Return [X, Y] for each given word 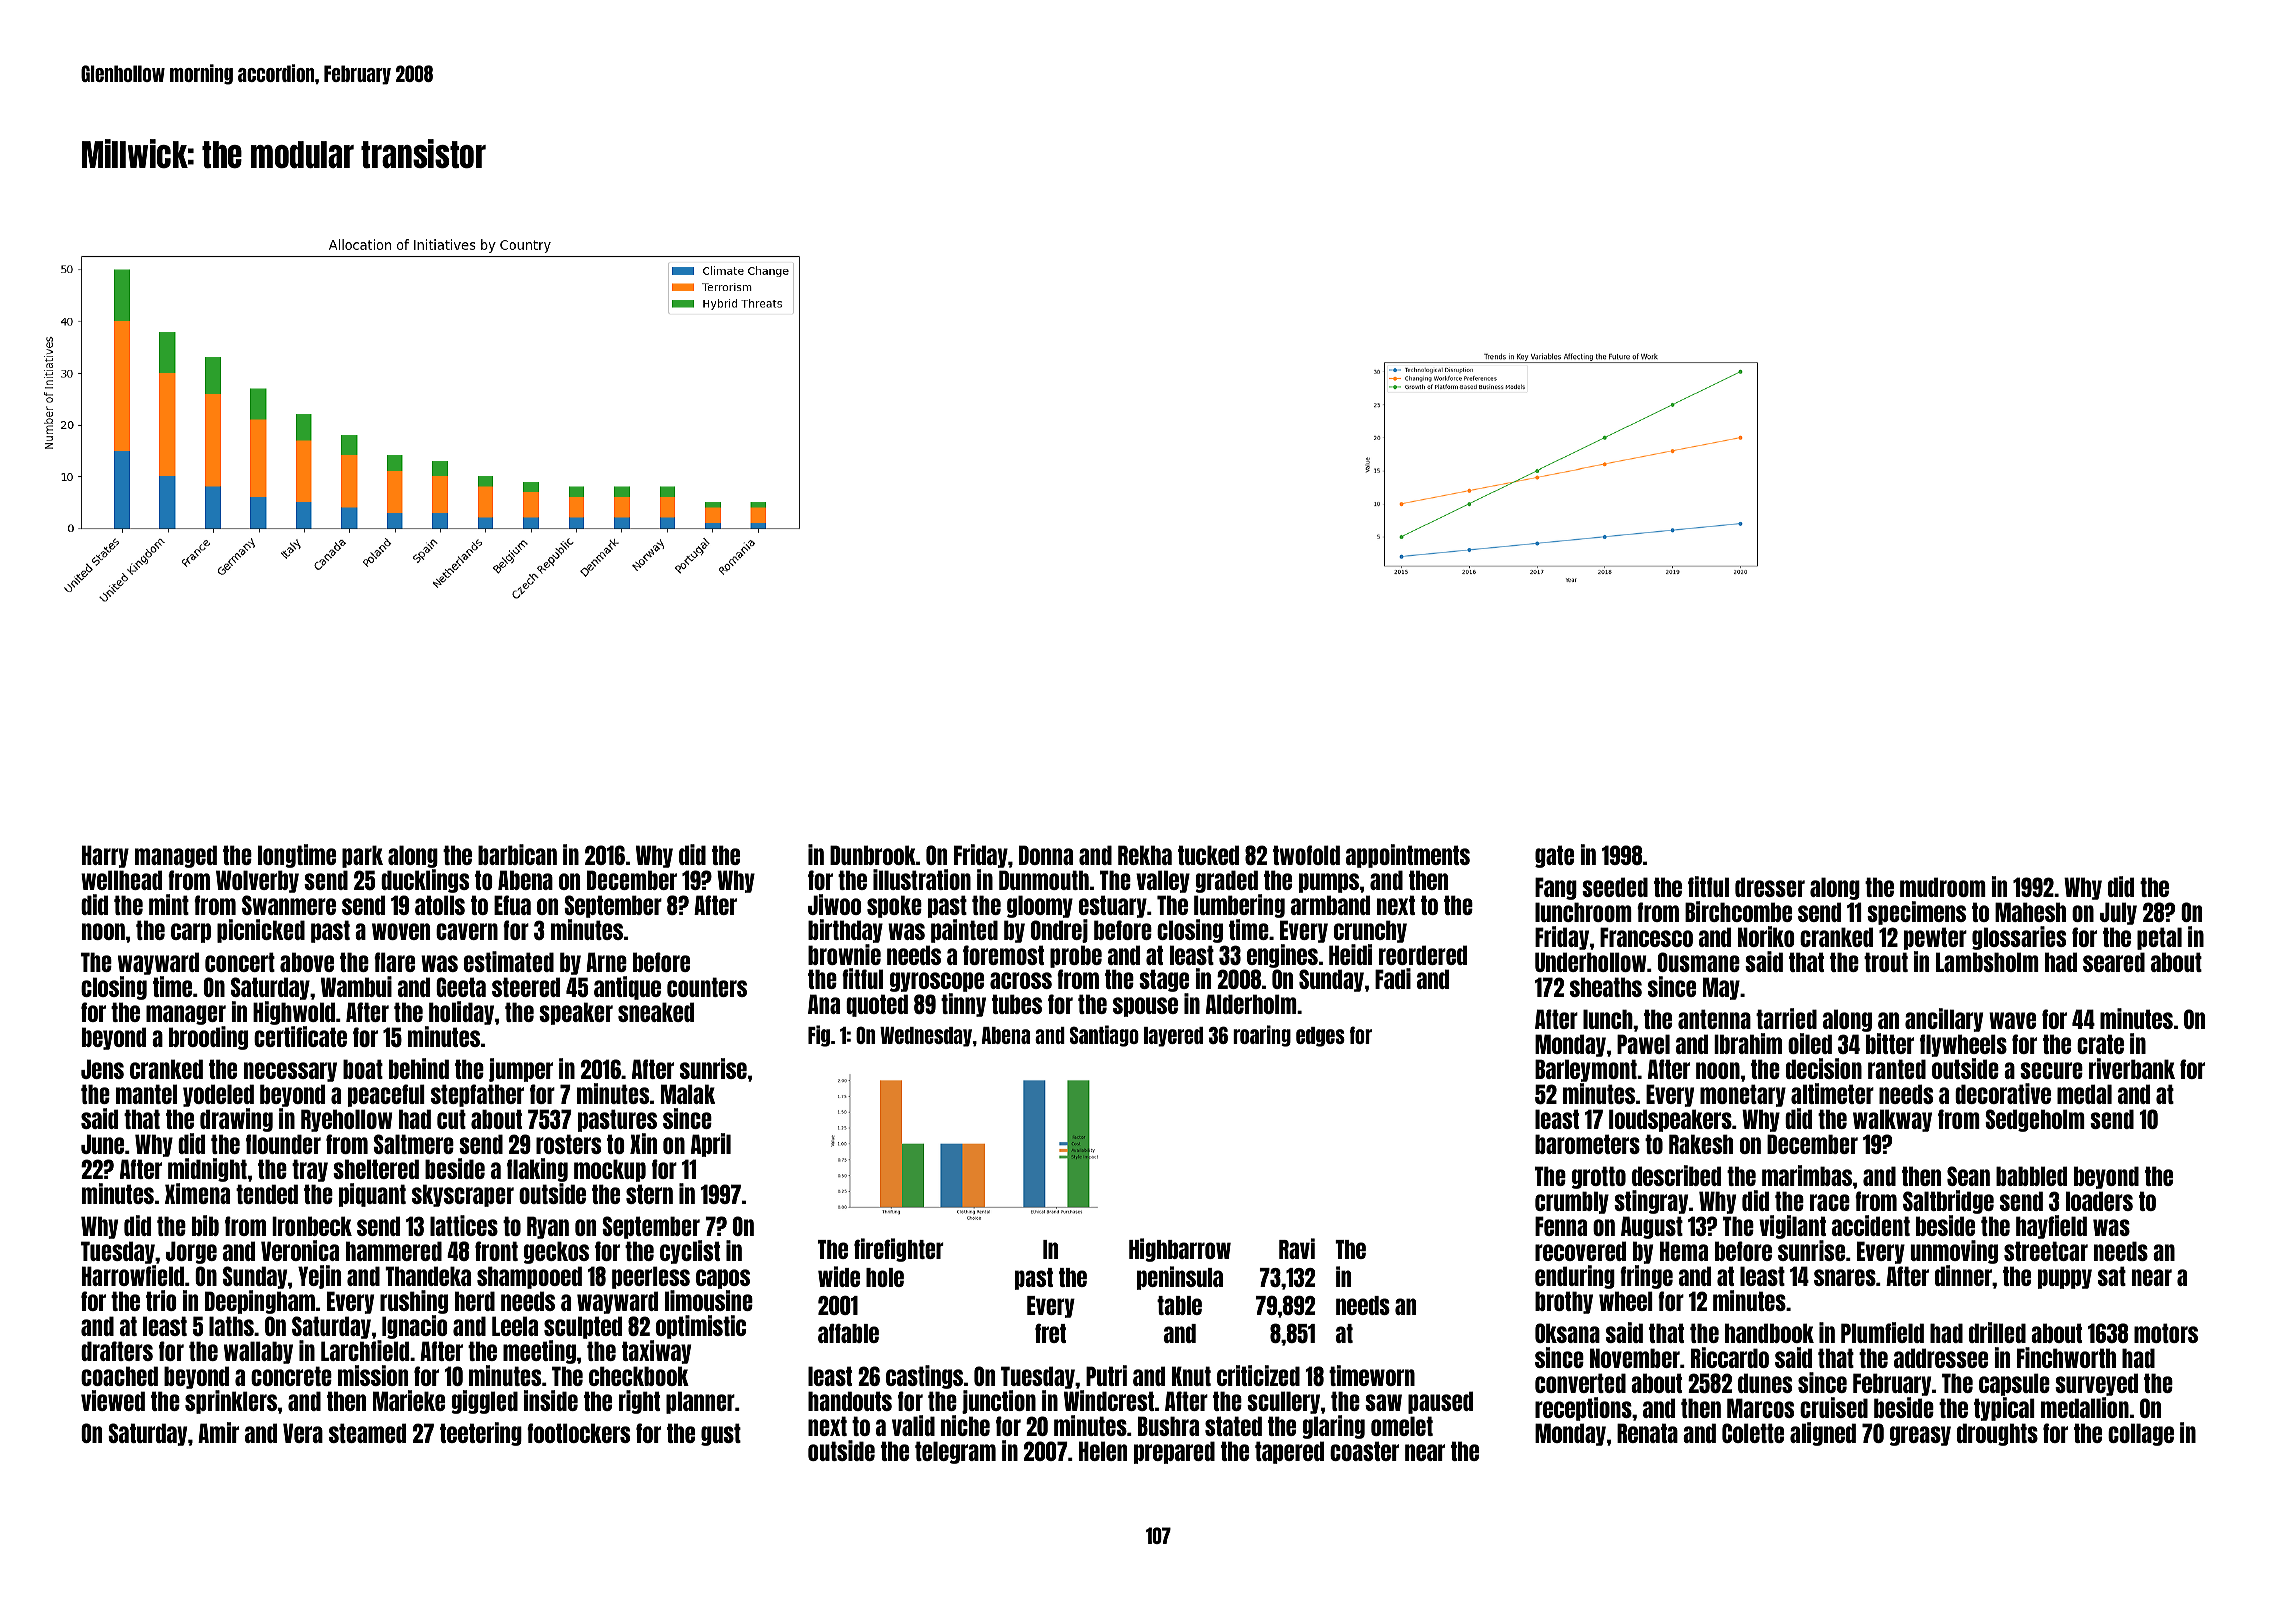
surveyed [2096, 1384]
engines [1282, 956]
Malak [688, 1094]
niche [965, 1425]
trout [1886, 962]
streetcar [2046, 1251]
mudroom [1943, 887]
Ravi [1297, 1248]
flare [394, 962]
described [1676, 1175]
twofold [1306, 855]
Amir [218, 1432]
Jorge [191, 1252]
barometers [1587, 1144]
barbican [517, 854]
